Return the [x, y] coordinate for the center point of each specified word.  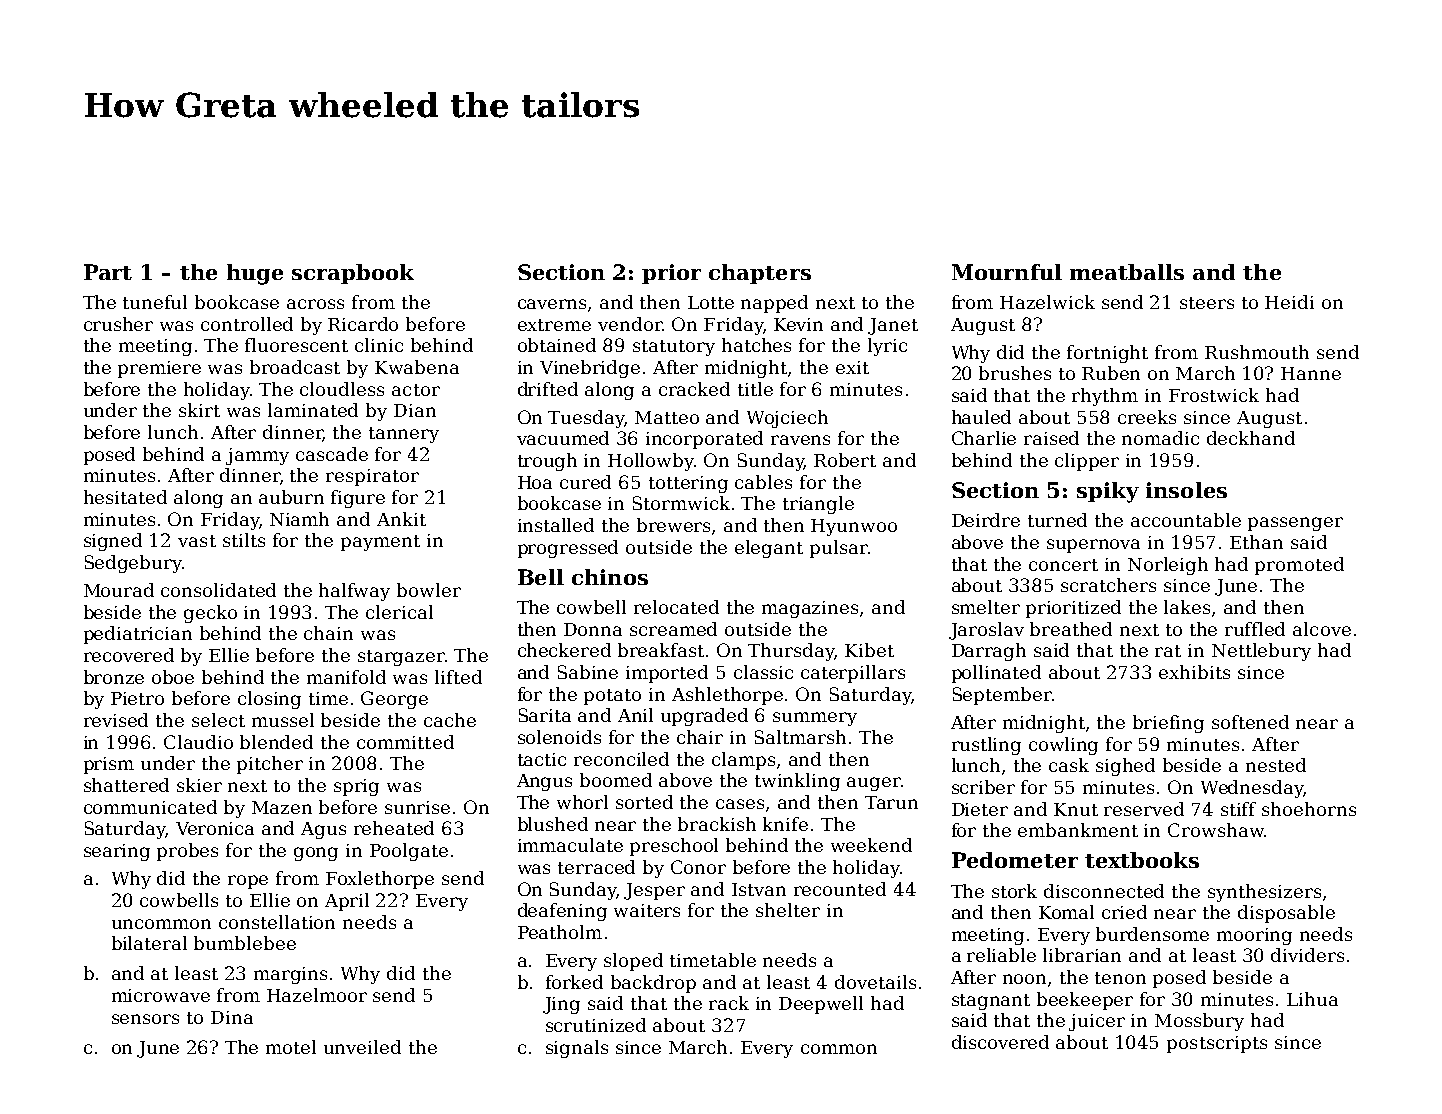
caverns [552, 304]
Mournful [1007, 272]
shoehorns [1309, 809]
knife [785, 824]
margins [290, 975]
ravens [800, 440]
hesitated [125, 497]
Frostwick [1214, 395]
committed [405, 742]
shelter [788, 910]
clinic [379, 345]
